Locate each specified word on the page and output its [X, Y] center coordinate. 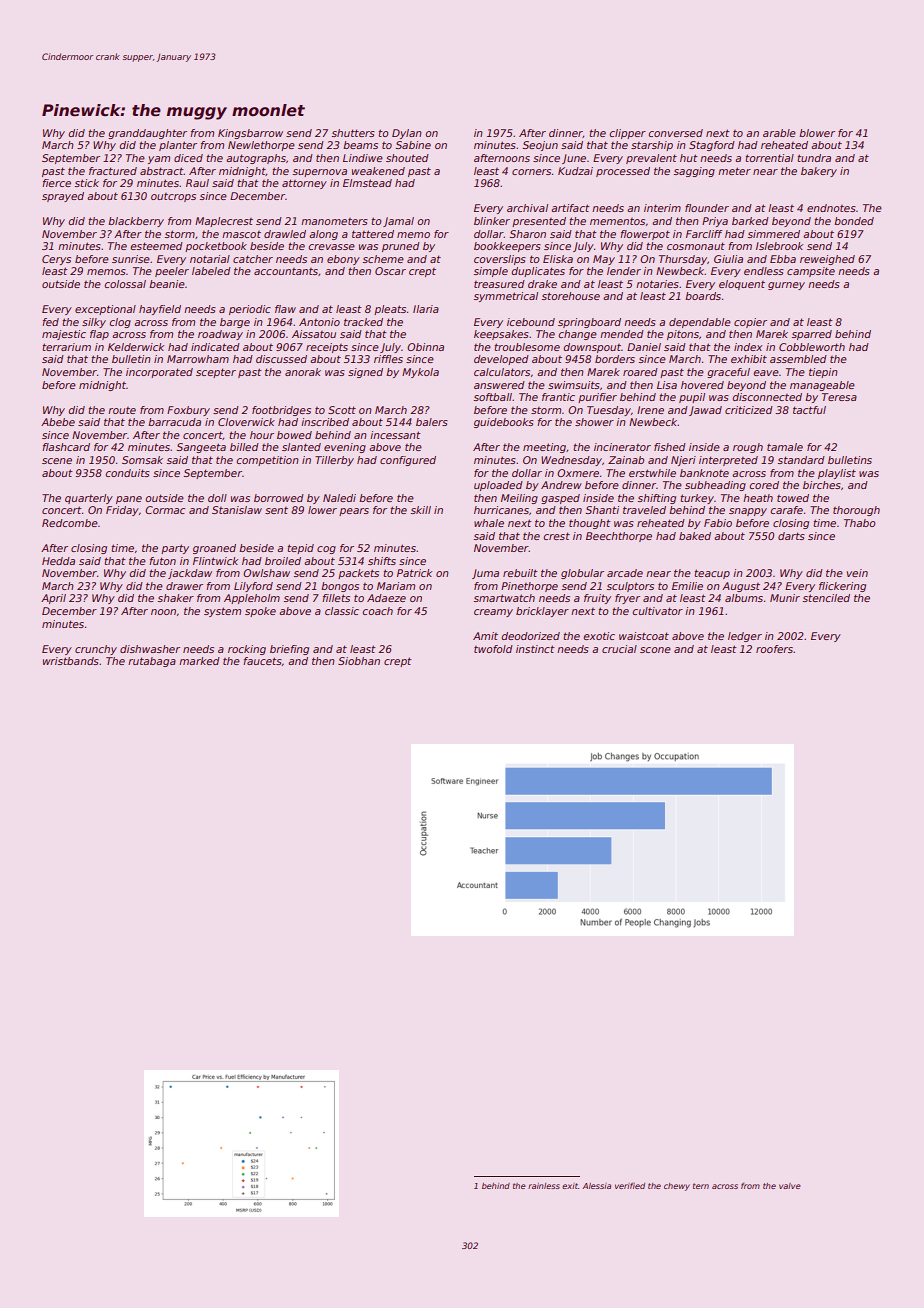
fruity [597, 599]
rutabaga [152, 662]
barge [235, 323]
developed [501, 360]
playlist [837, 474]
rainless [544, 1186]
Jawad [705, 411]
